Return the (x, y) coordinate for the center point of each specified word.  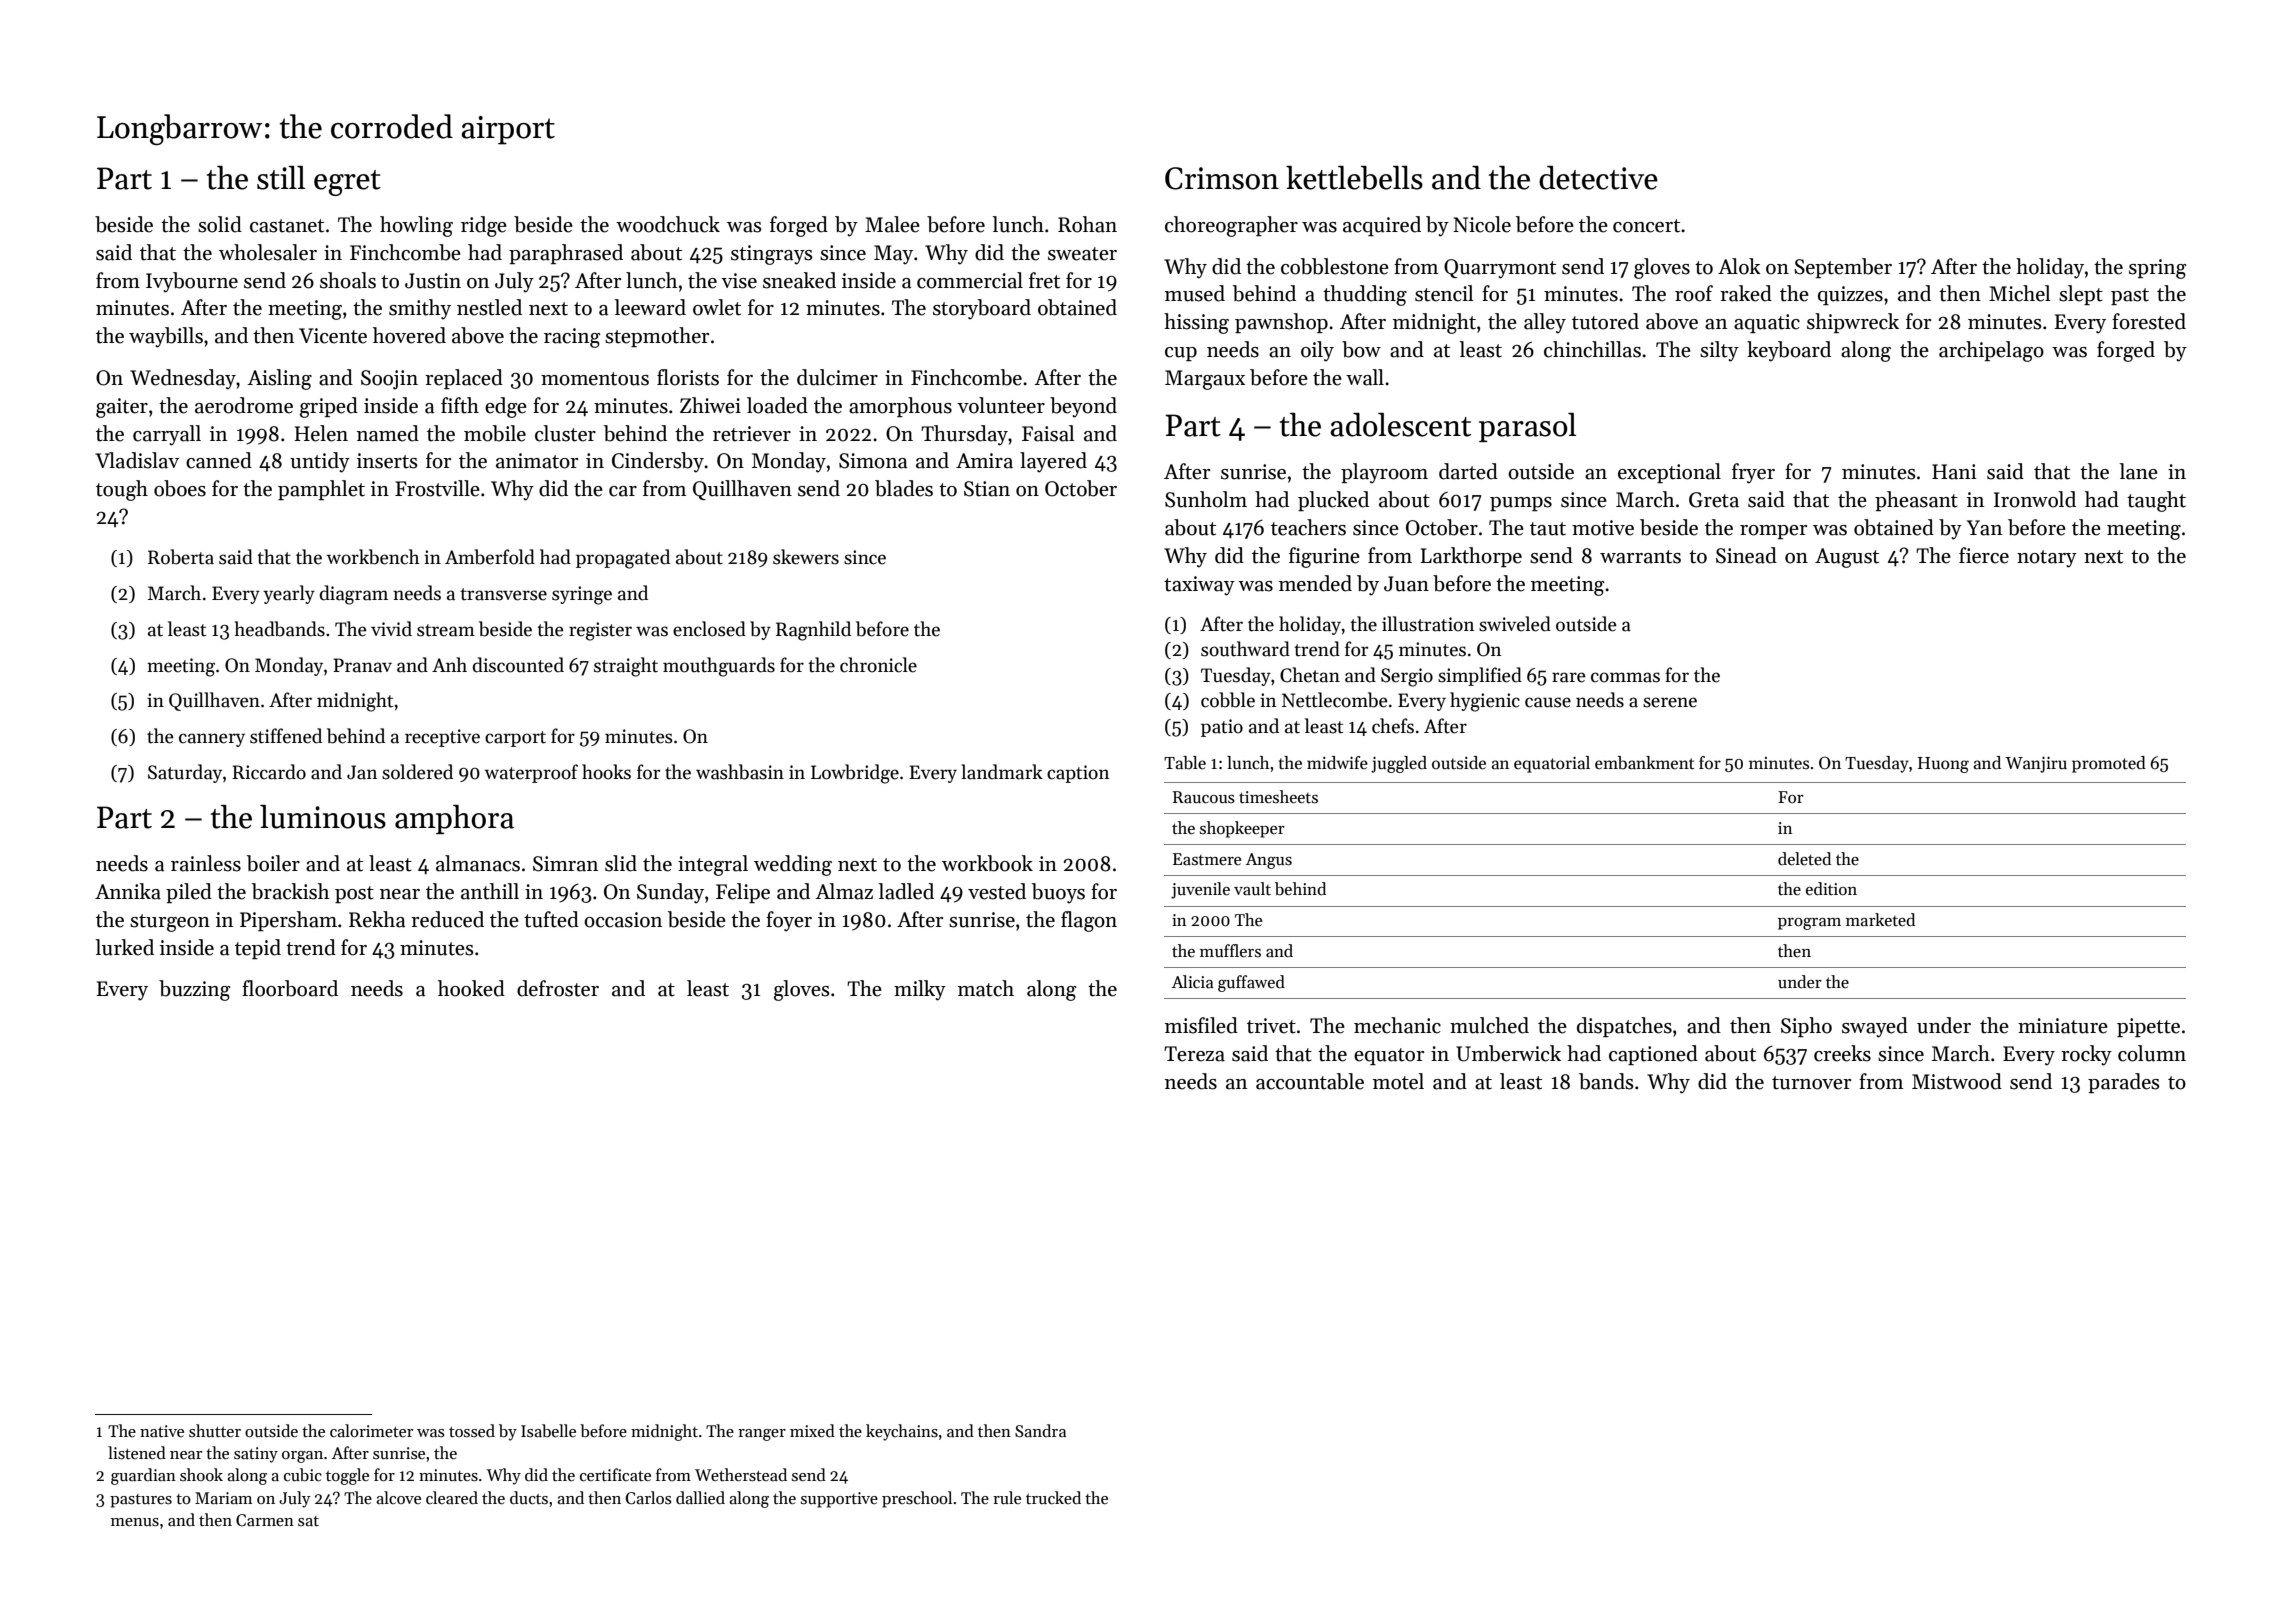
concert (1646, 226)
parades (2124, 1083)
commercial (970, 280)
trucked (1053, 1497)
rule (1007, 1497)
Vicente (333, 336)
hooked (471, 988)
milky (920, 990)
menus (135, 1522)
